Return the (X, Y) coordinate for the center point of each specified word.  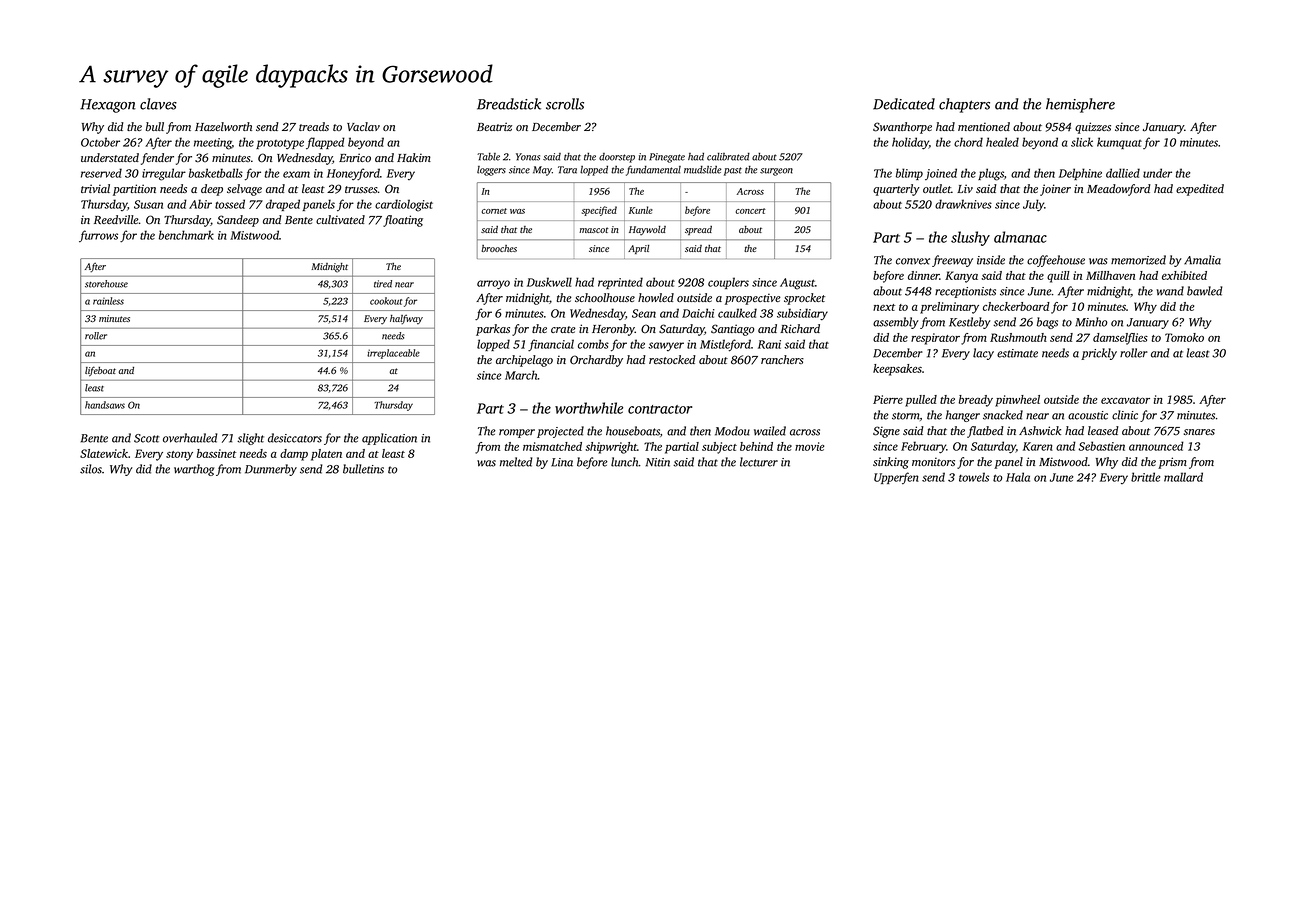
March (521, 375)
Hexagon (108, 106)
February (923, 447)
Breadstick (509, 104)
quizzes (1093, 128)
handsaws (105, 405)
